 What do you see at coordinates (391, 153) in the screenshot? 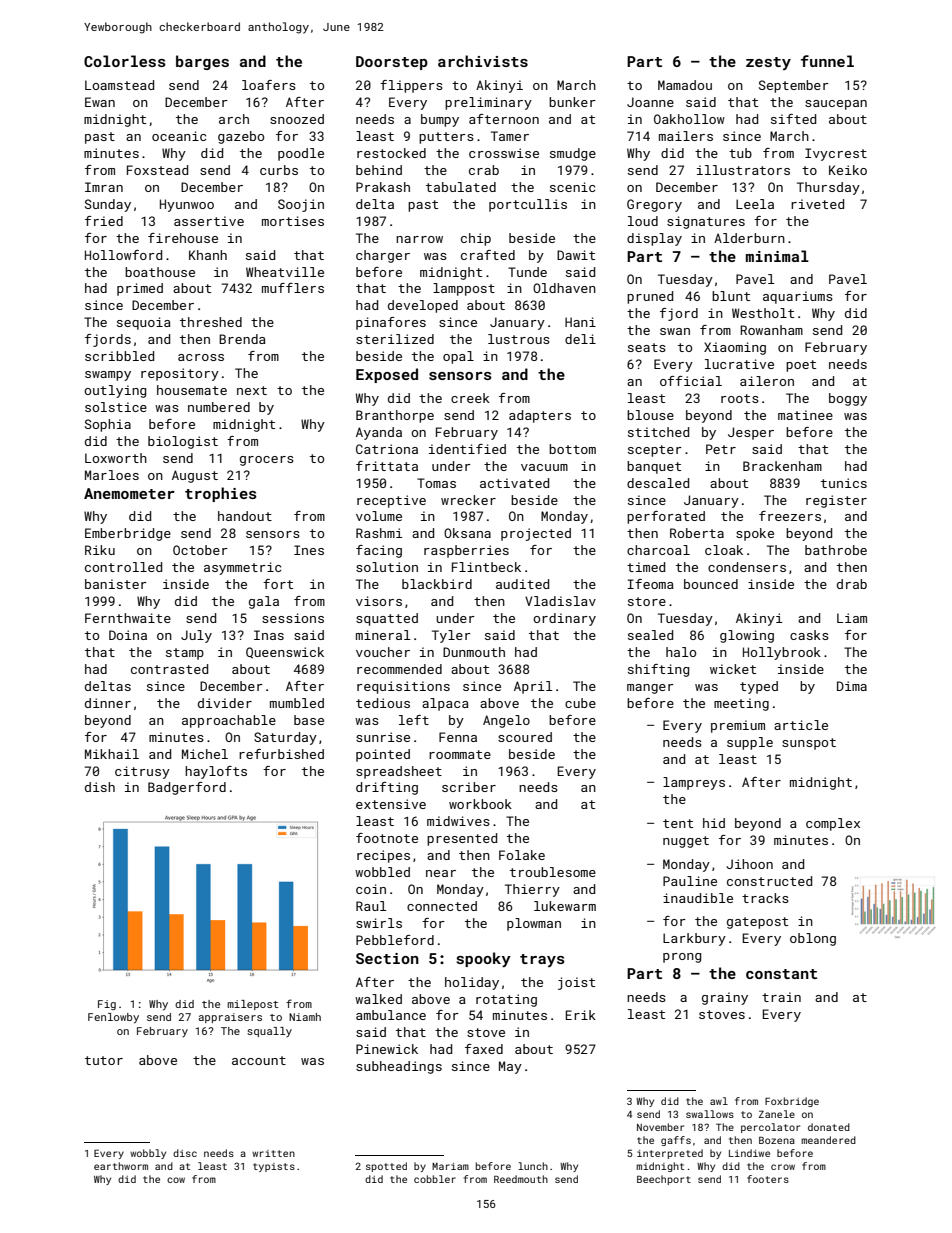
I see `restocked` at bounding box center [391, 153].
